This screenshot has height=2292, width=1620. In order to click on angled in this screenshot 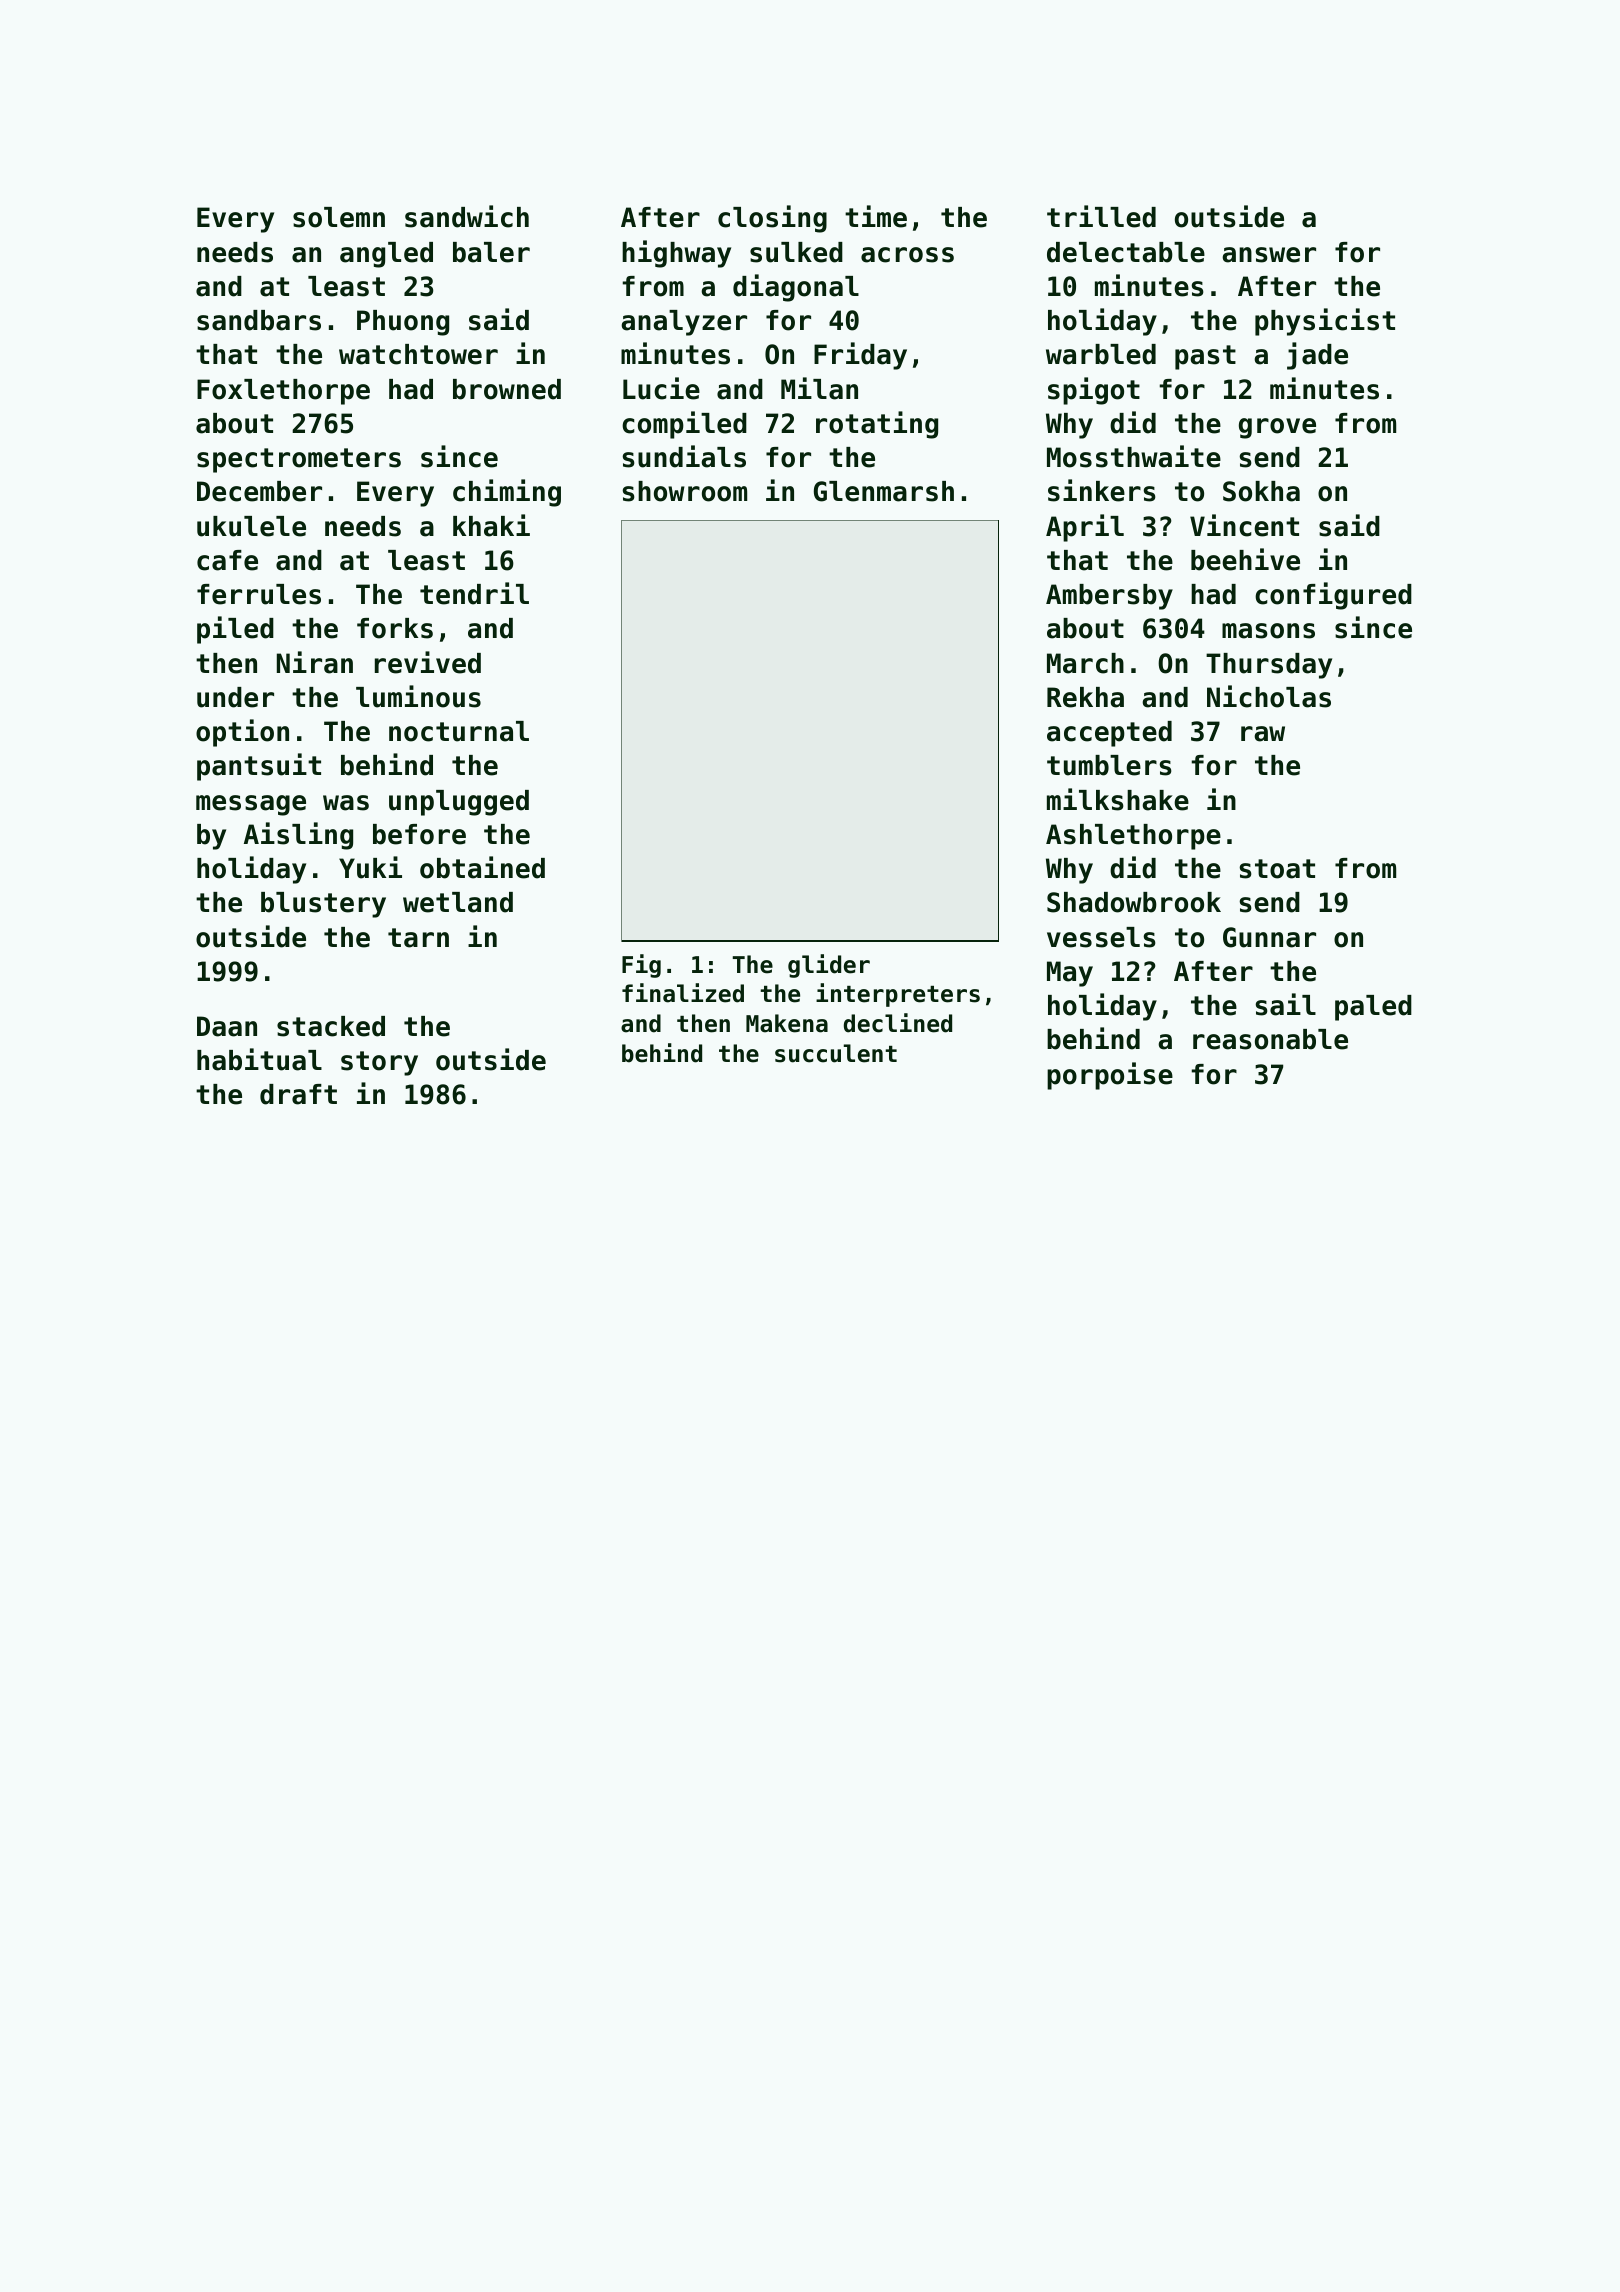, I will do `click(386, 255)`.
